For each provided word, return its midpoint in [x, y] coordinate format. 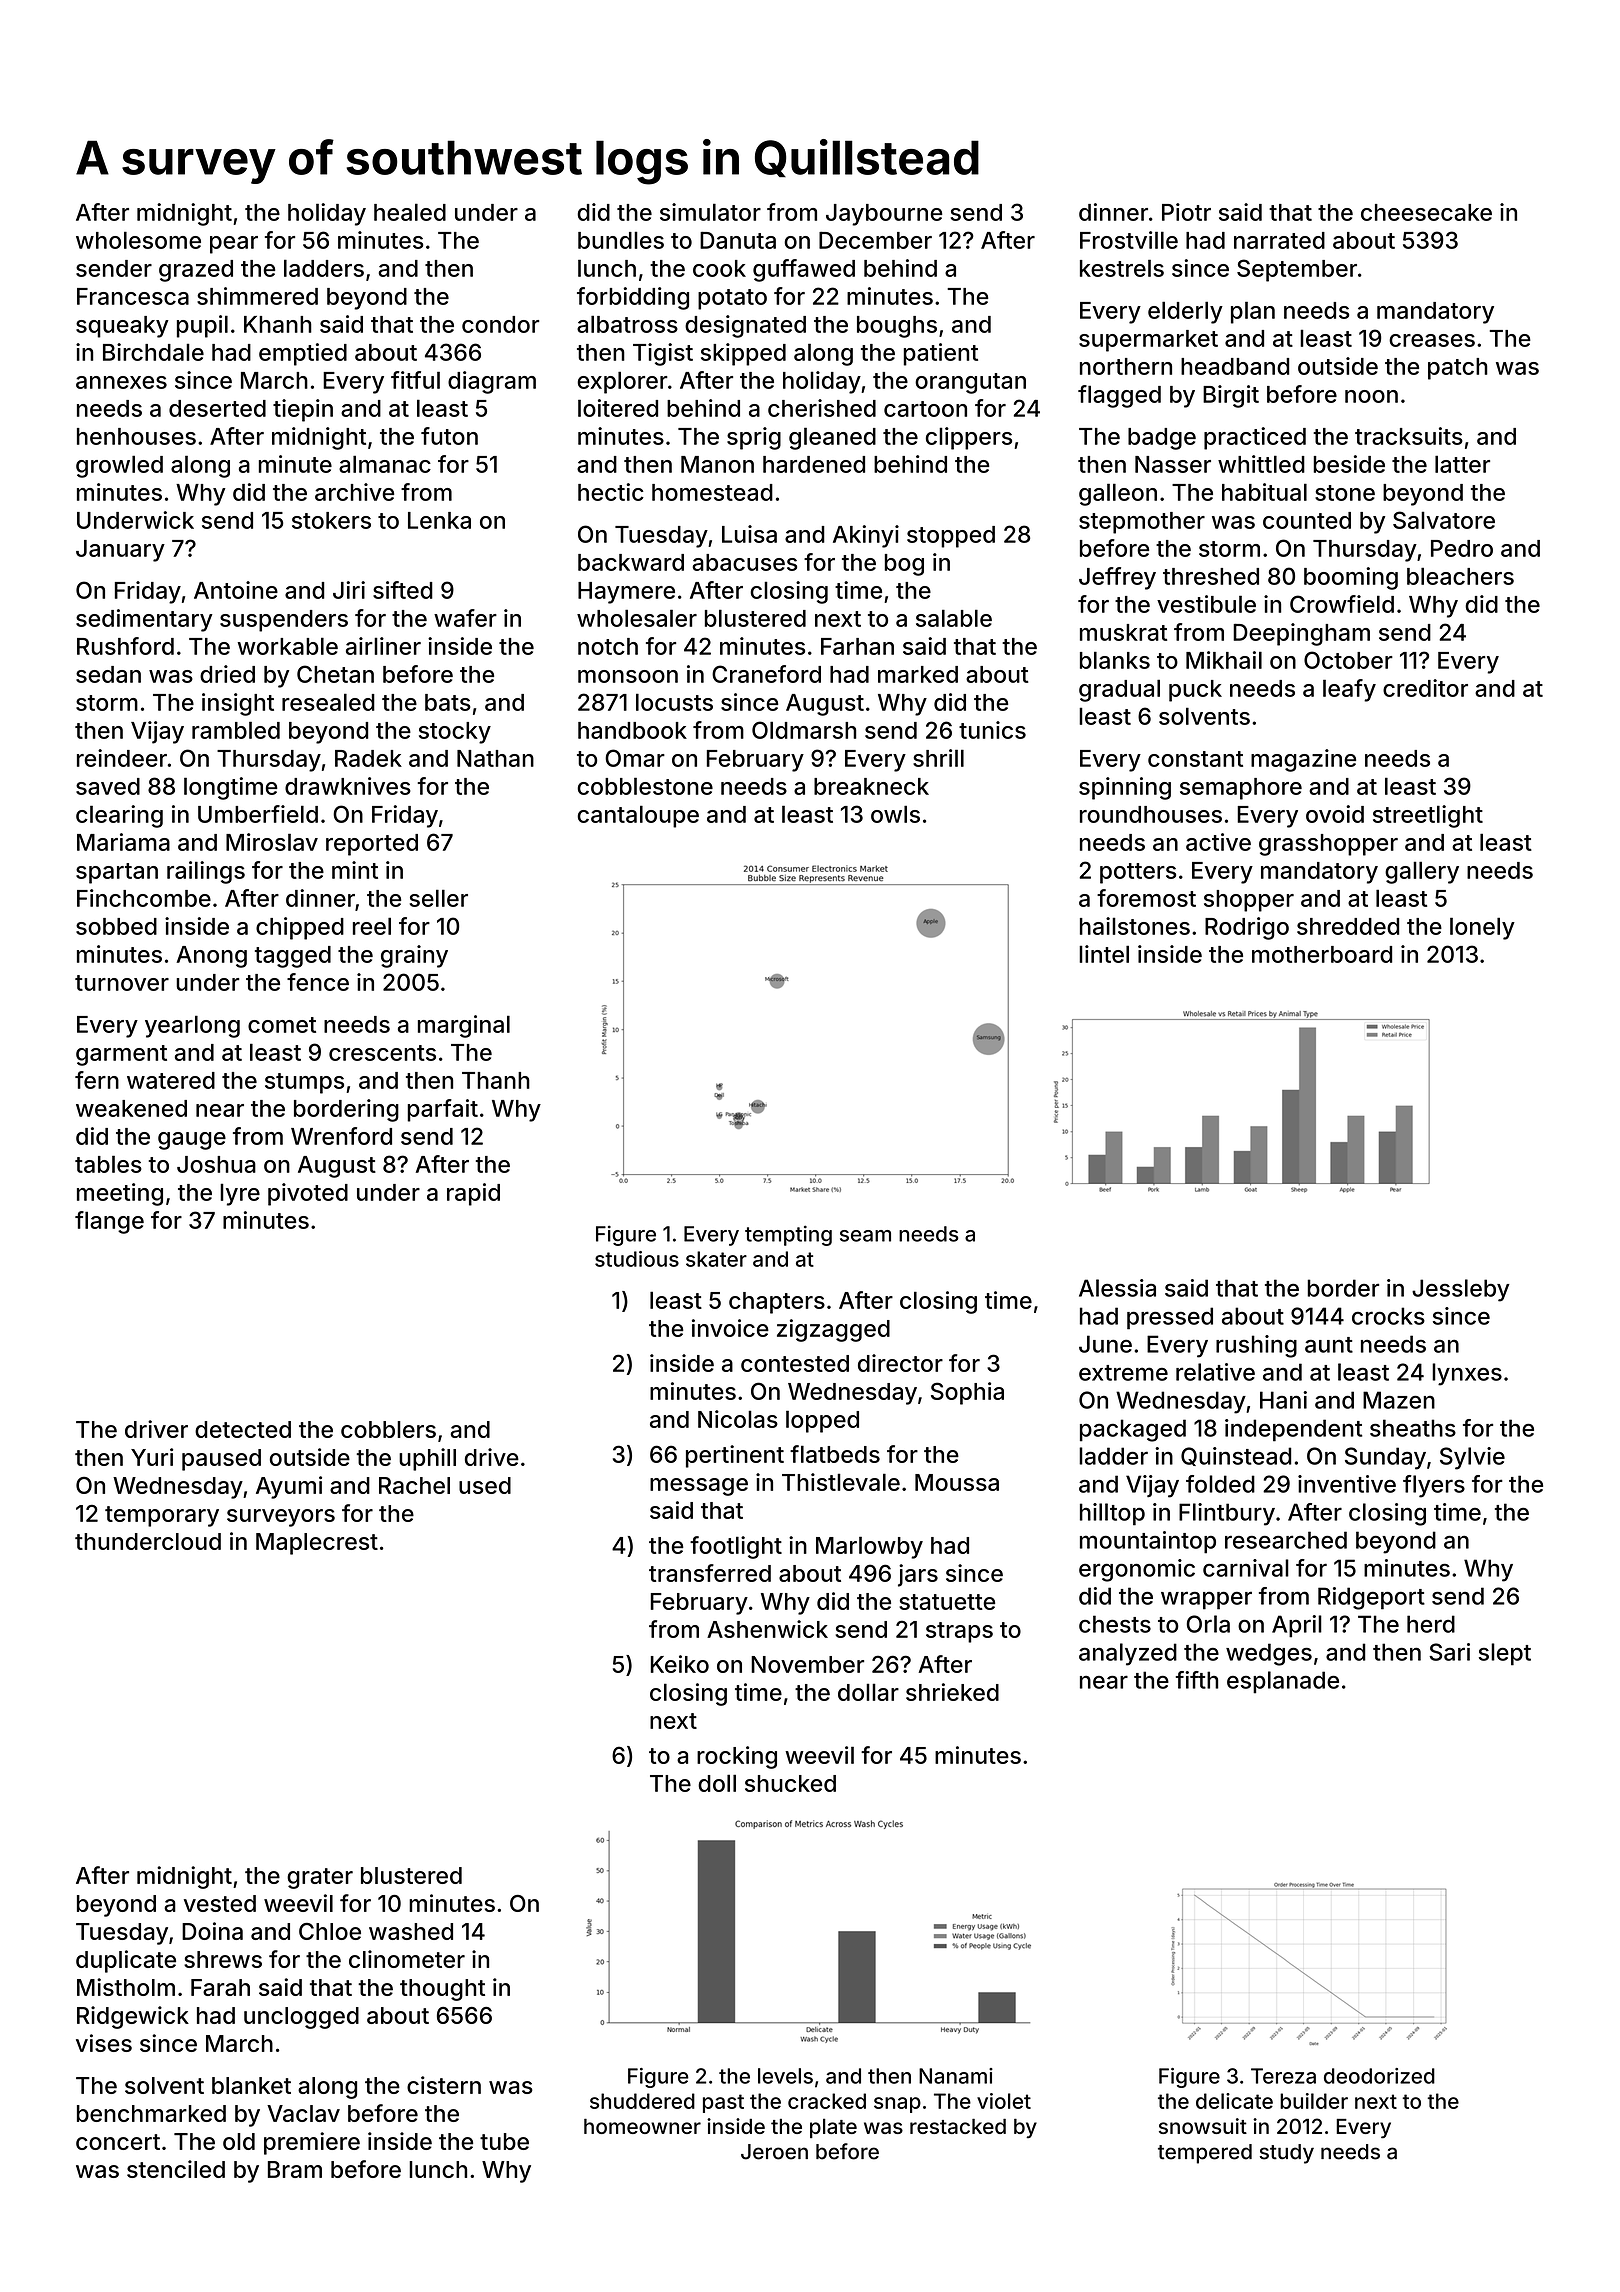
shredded [1348, 926]
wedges [1269, 1654]
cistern [444, 2085]
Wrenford [341, 1136]
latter [1462, 464]
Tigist [663, 354]
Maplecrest [317, 1544]
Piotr [1186, 212]
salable [954, 618]
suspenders [284, 621]
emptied [303, 354]
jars [918, 1575]
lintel [1104, 954]
